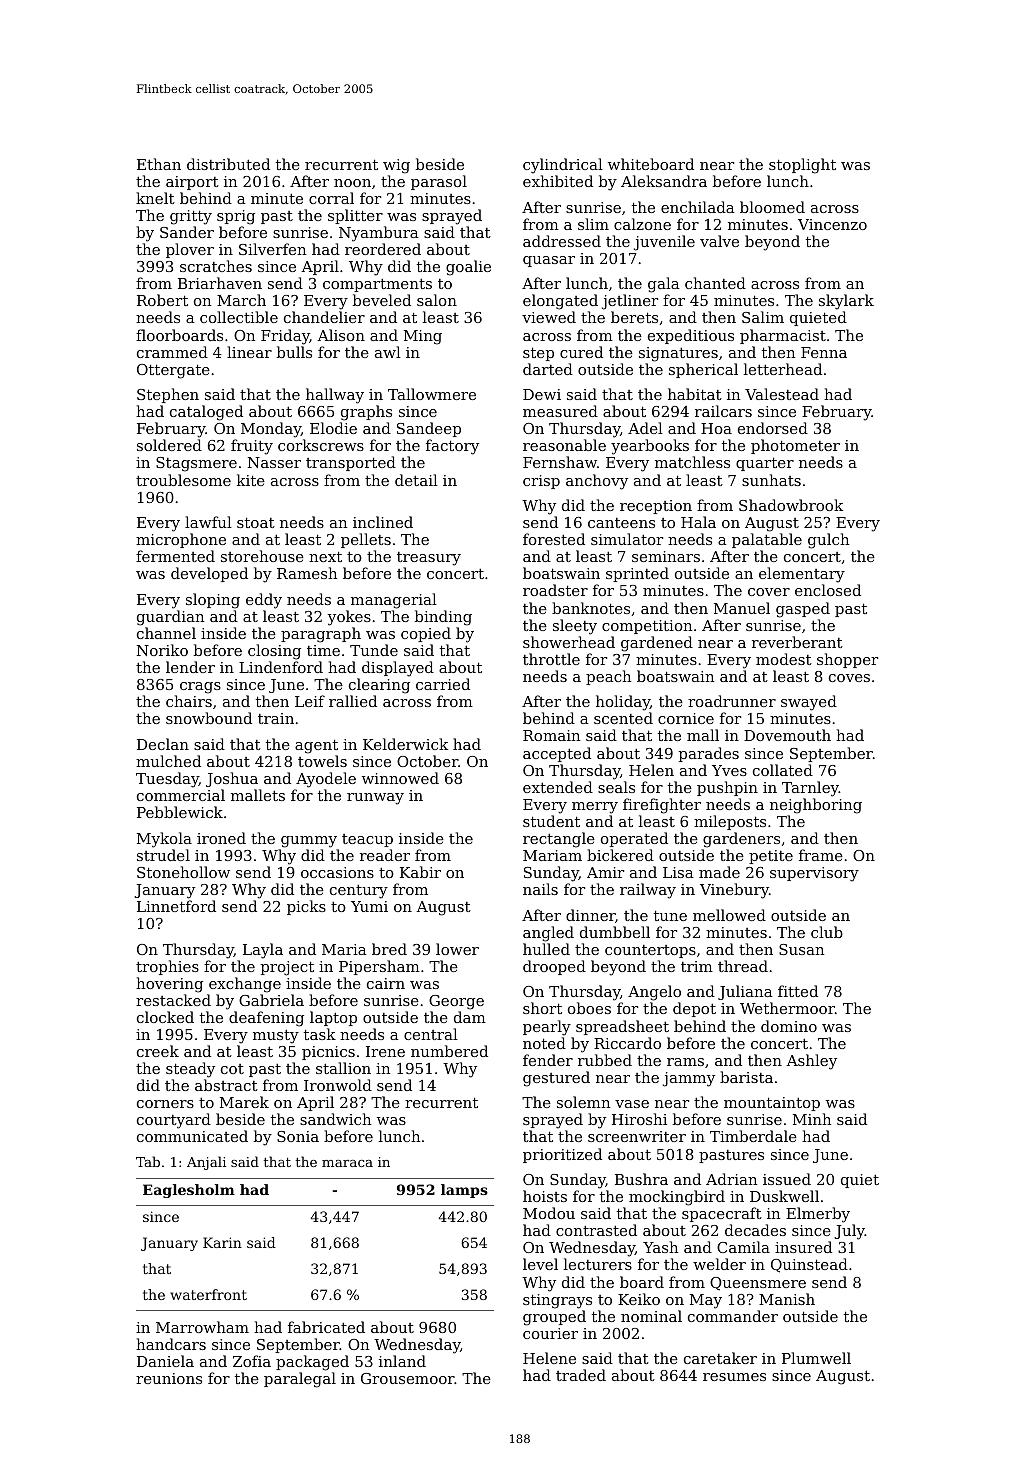 This screenshot has width=1017, height=1473. What do you see at coordinates (220, 283) in the screenshot?
I see `Briarhaven` at bounding box center [220, 283].
